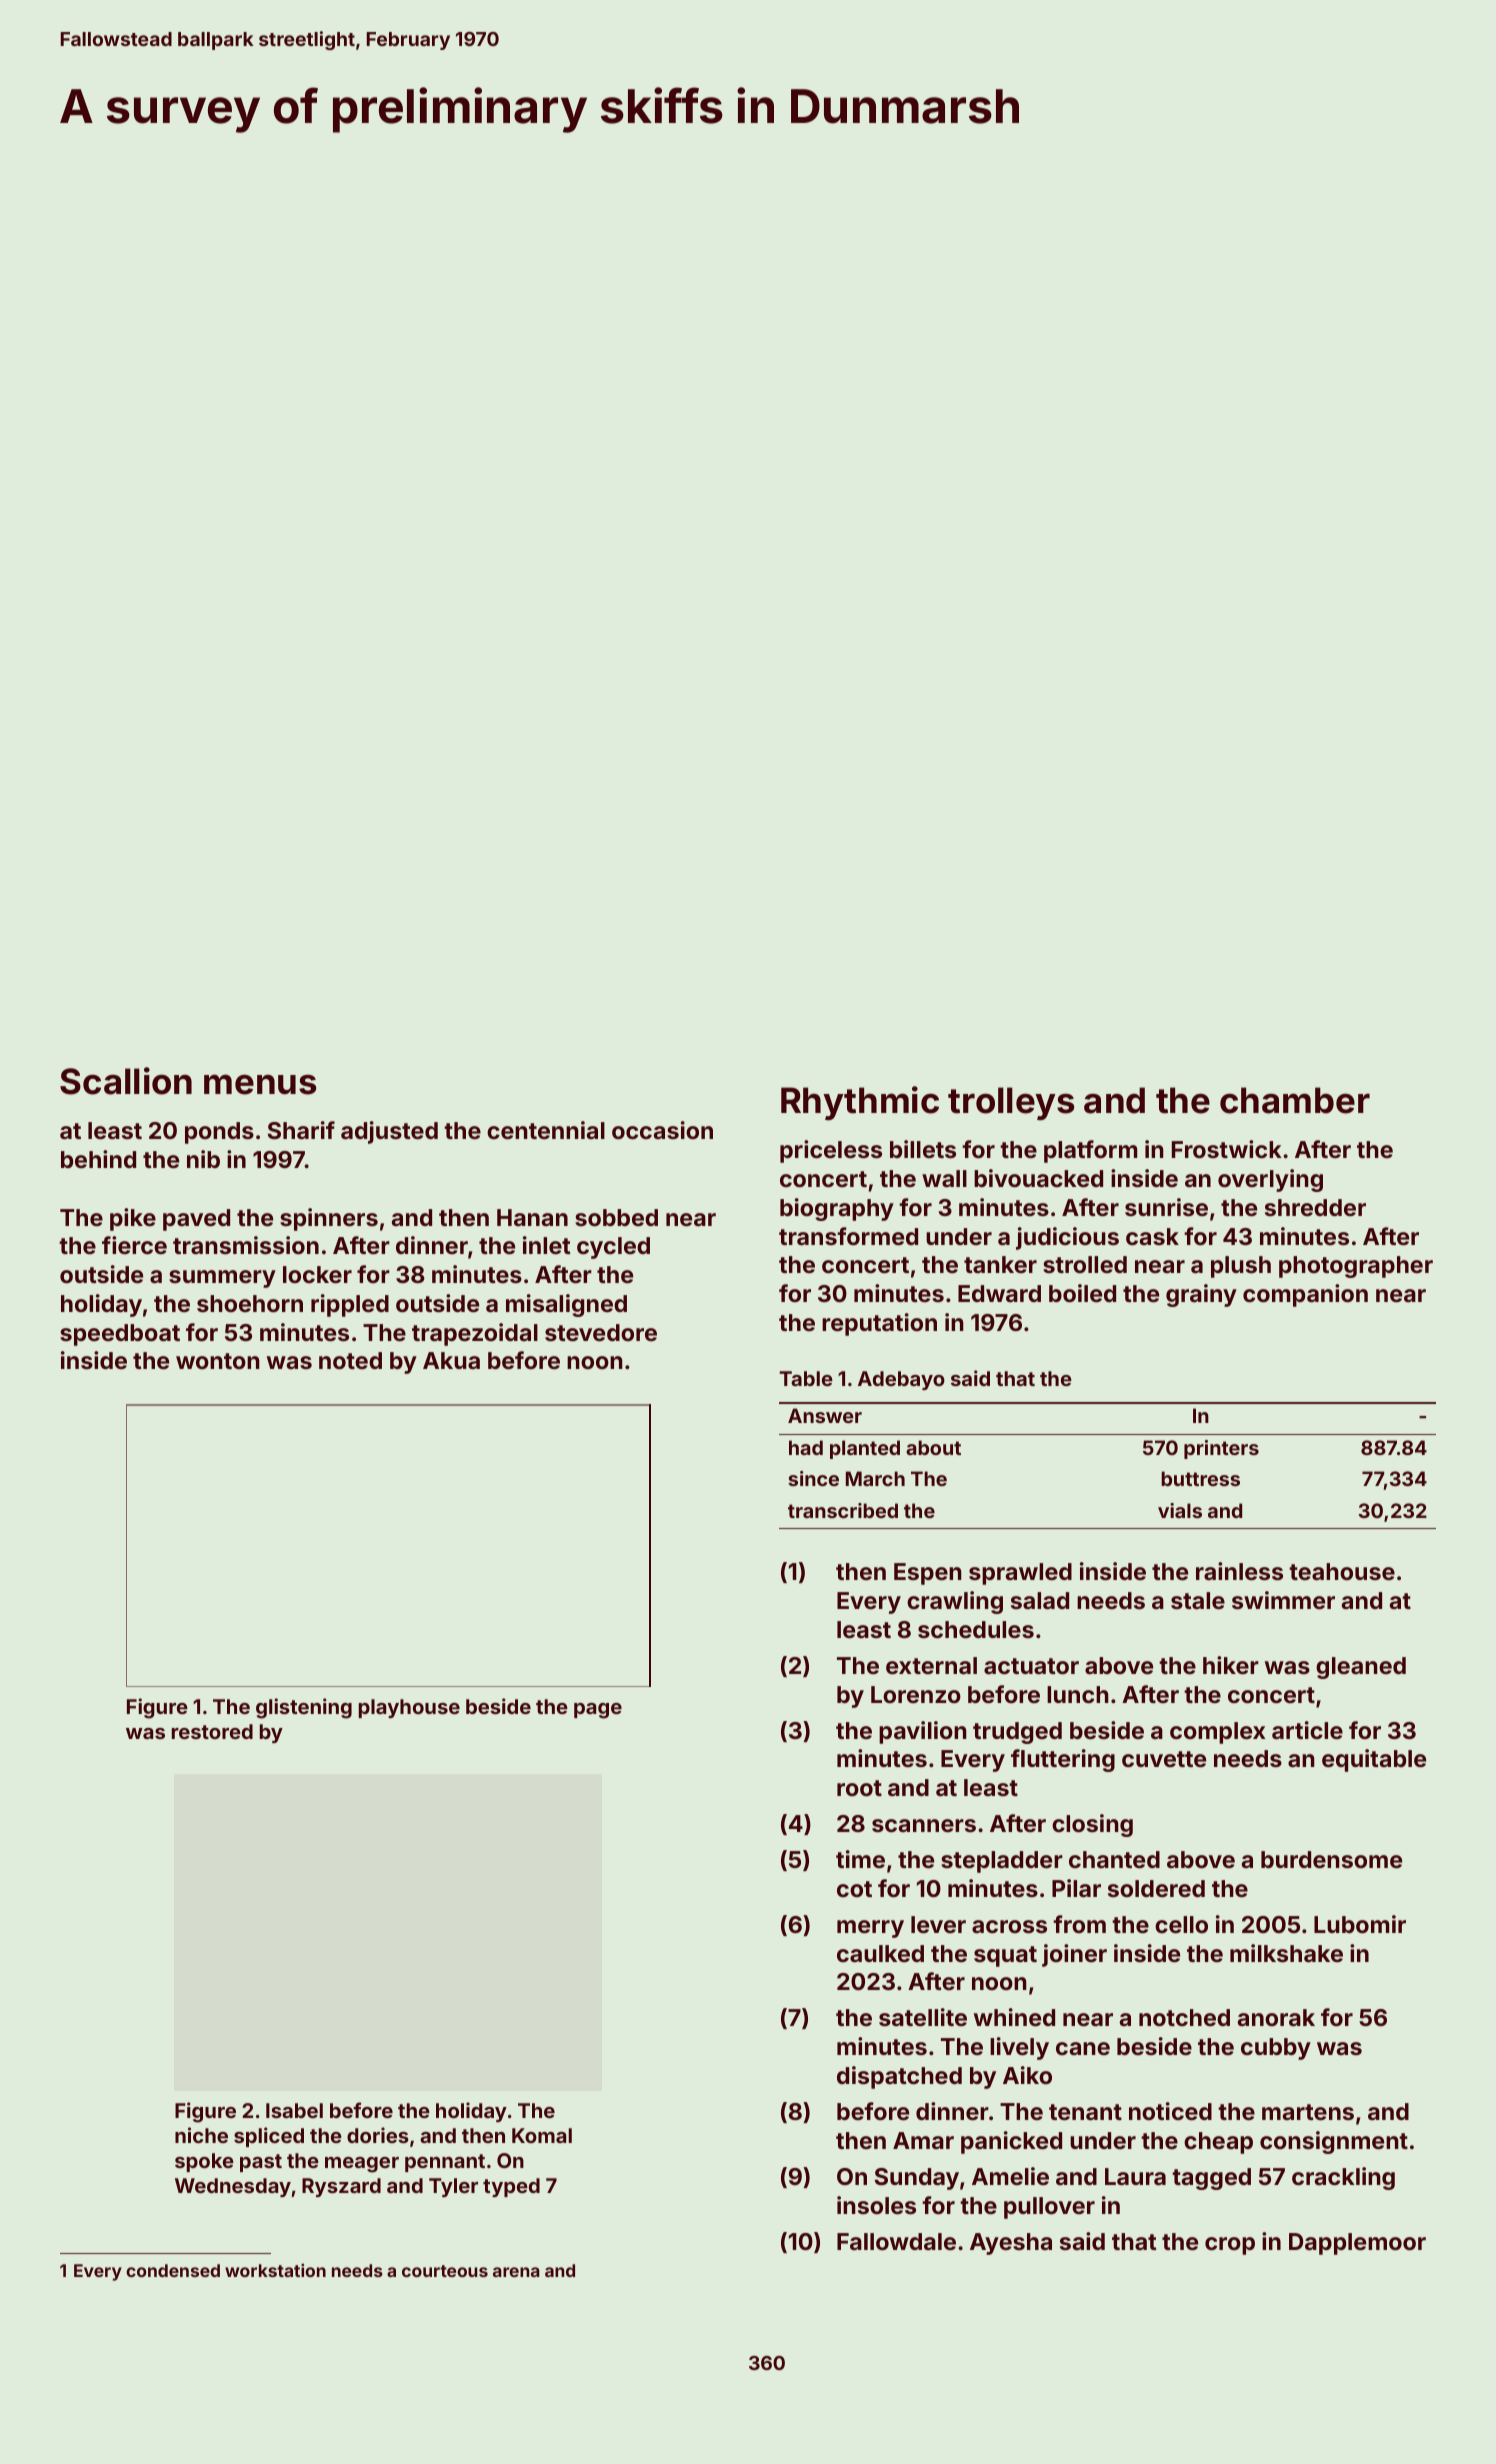 This screenshot has height=2464, width=1496. I want to click on chamber, so click(1295, 1100).
